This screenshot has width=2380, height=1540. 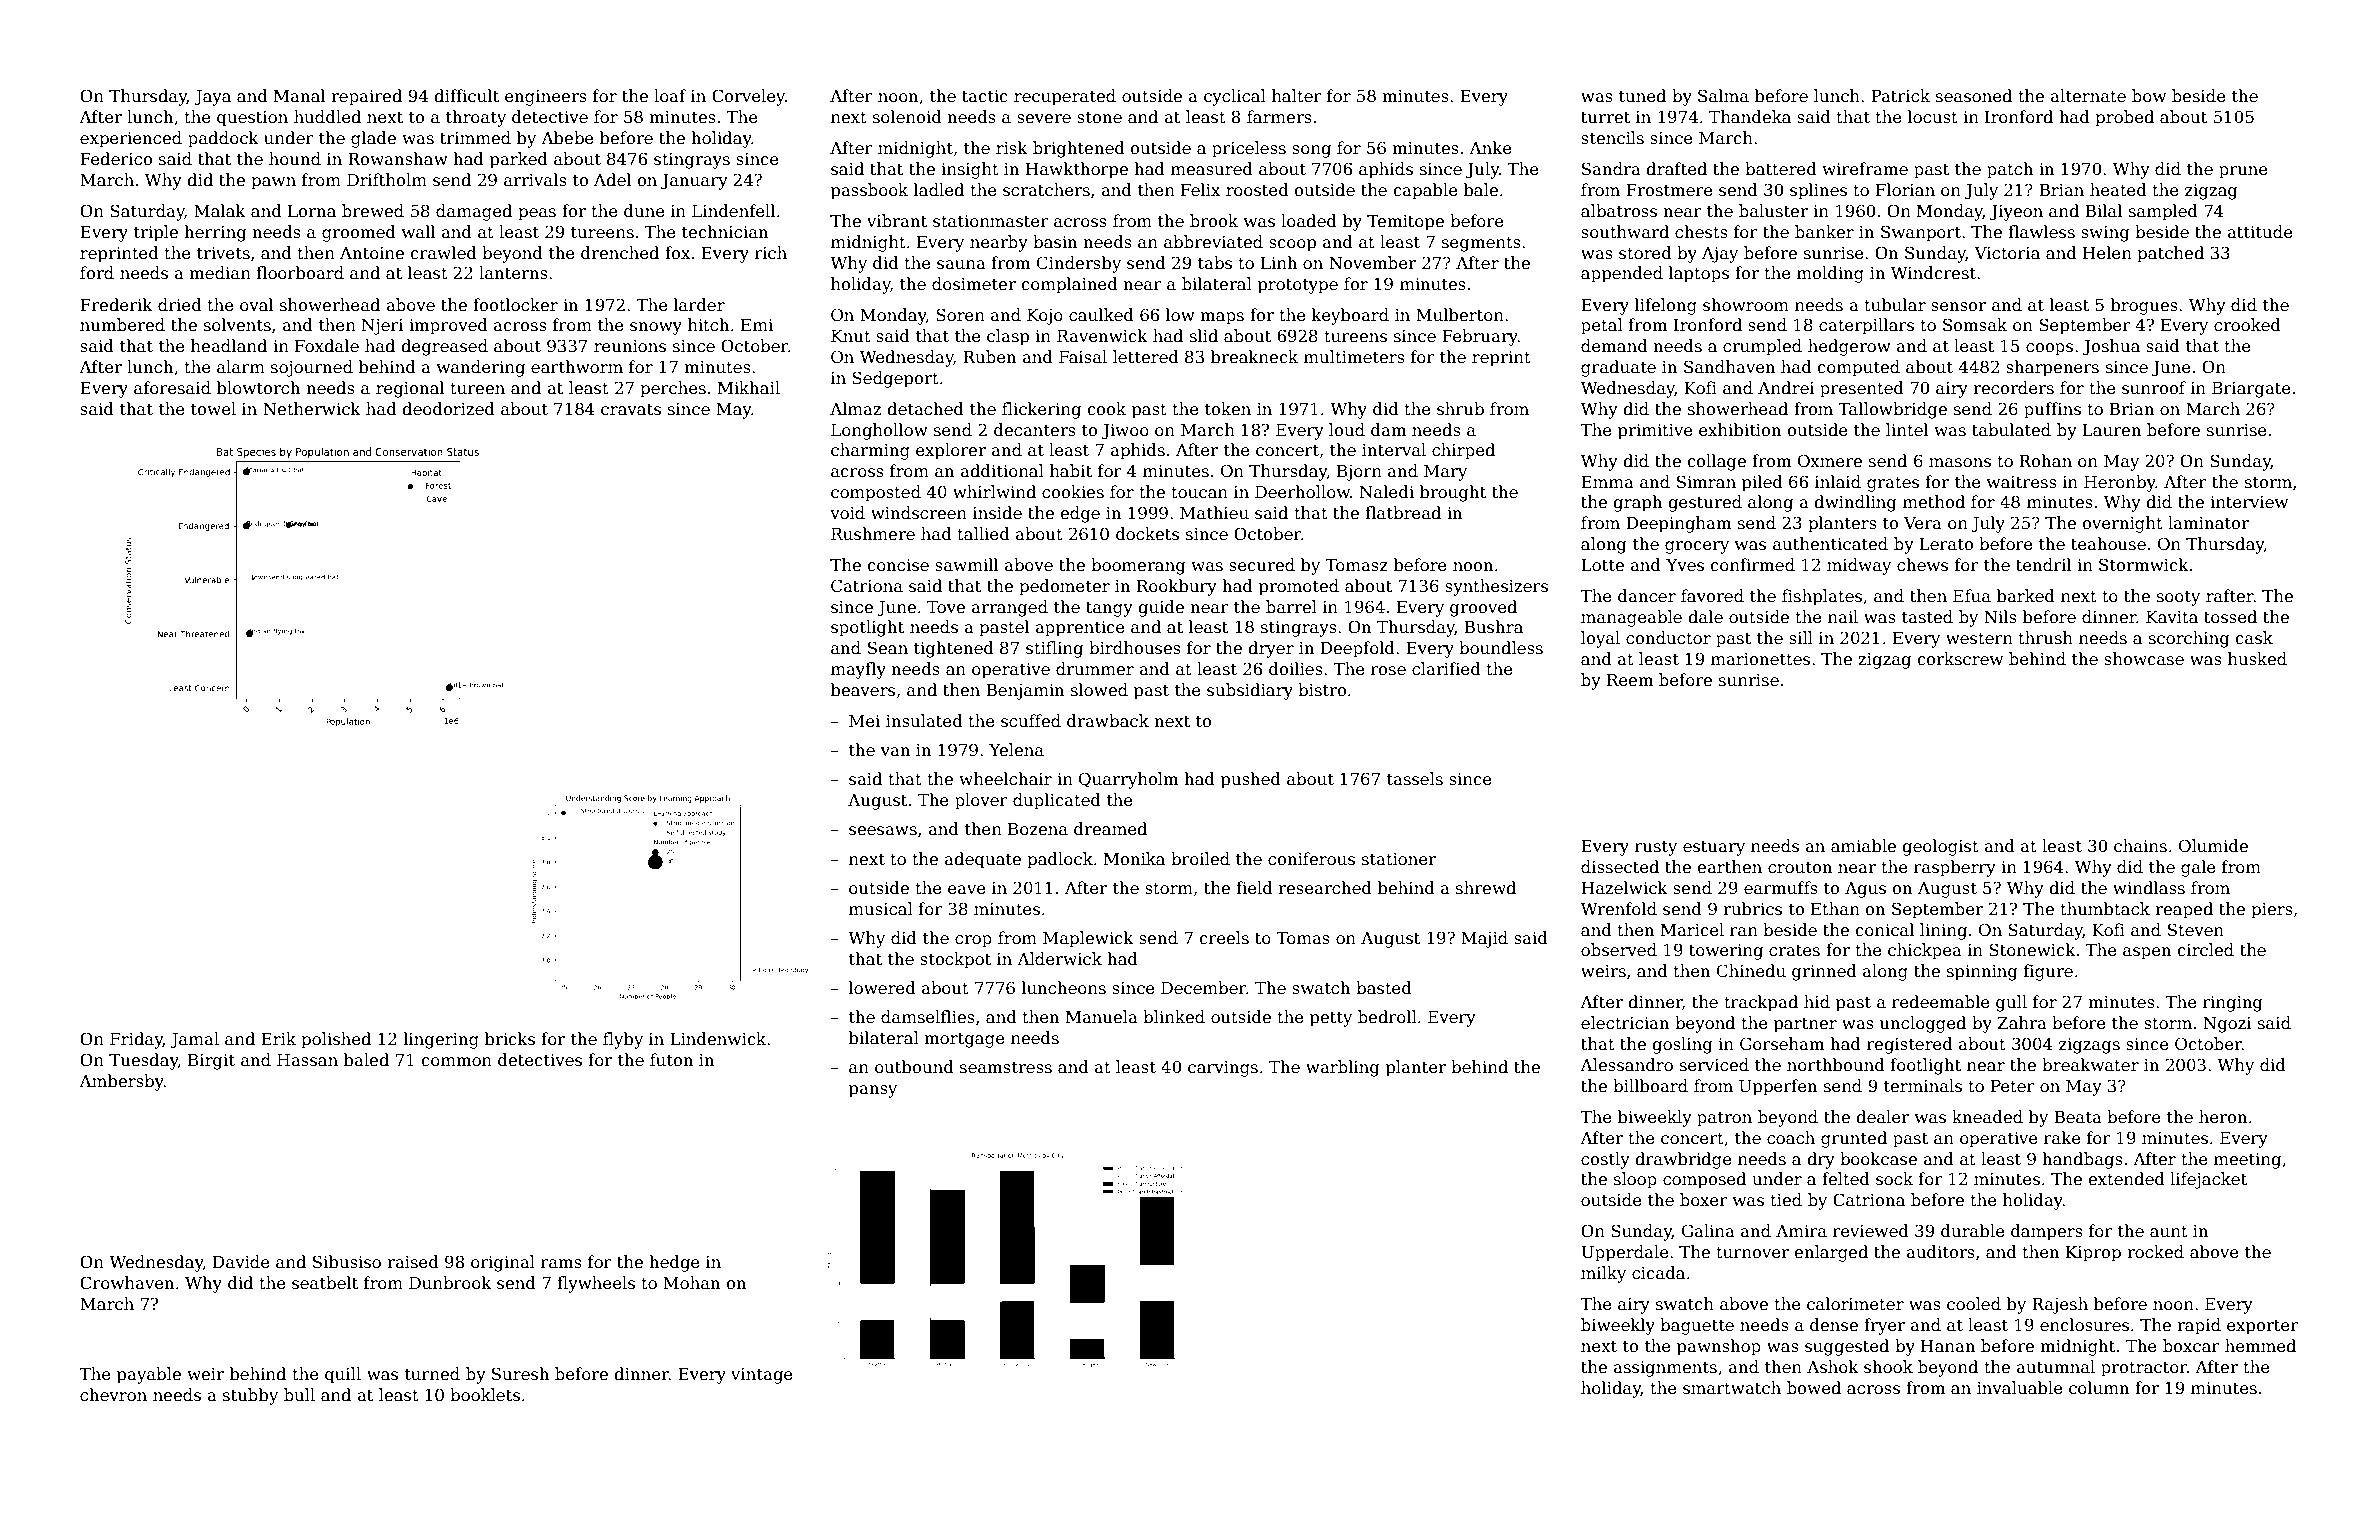 What do you see at coordinates (1213, 242) in the screenshot?
I see `abbreviated` at bounding box center [1213, 242].
